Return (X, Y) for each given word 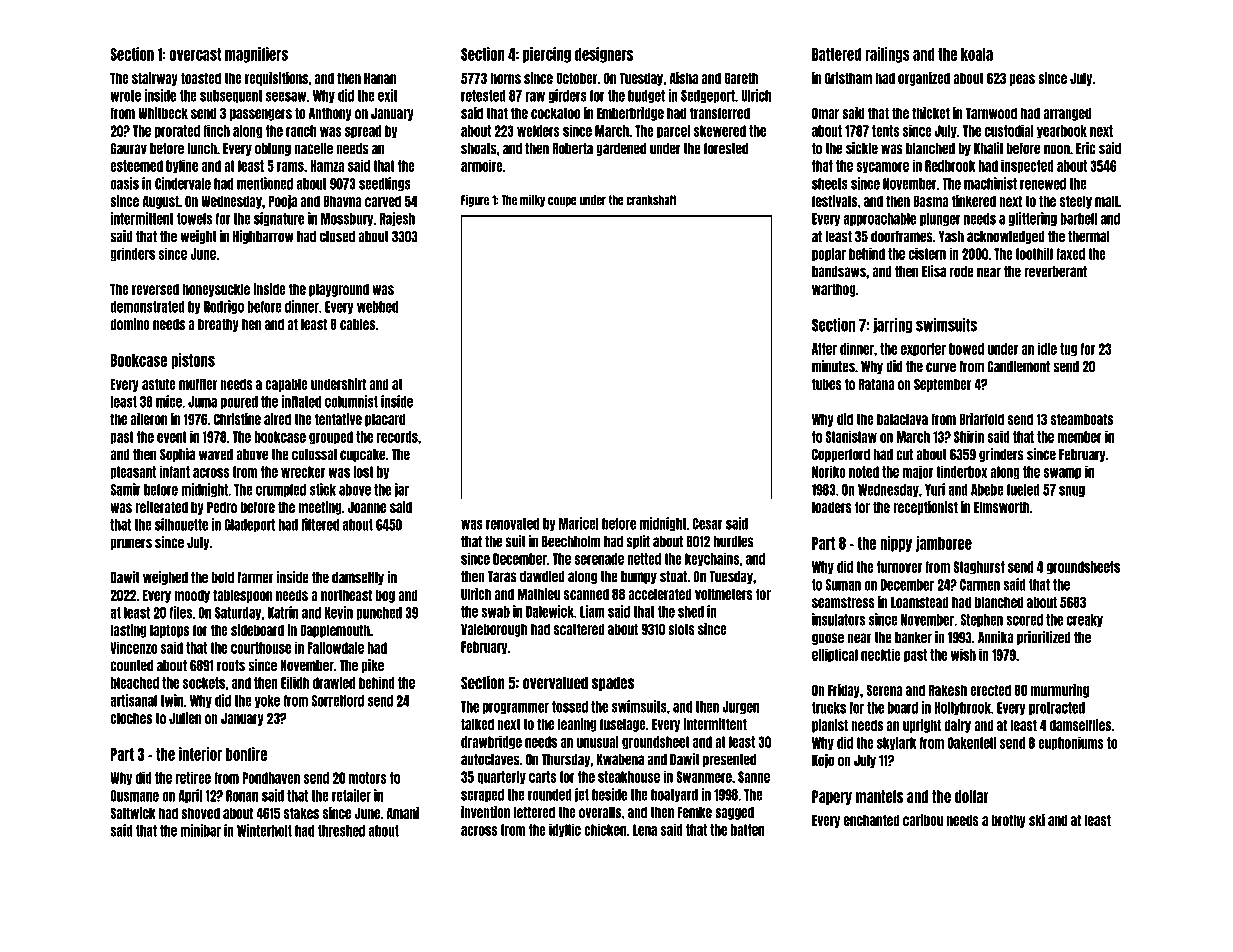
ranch (301, 131)
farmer (255, 578)
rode (962, 272)
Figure (475, 200)
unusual (598, 742)
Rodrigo (224, 307)
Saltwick (133, 813)
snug (1072, 491)
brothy (1008, 821)
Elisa (934, 271)
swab (495, 612)
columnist (351, 401)
